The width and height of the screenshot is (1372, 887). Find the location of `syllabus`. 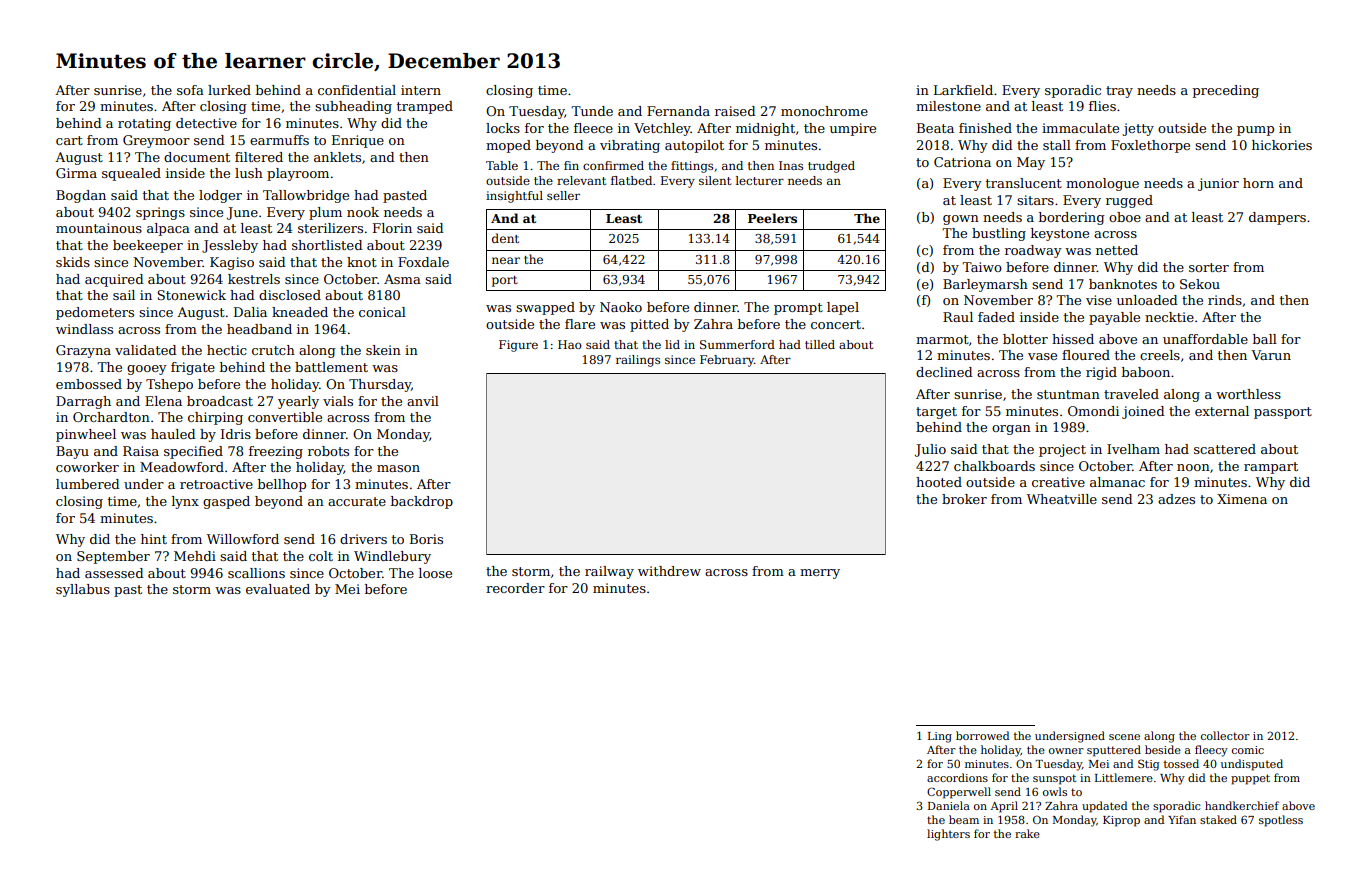

syllabus is located at coordinates (83, 590).
